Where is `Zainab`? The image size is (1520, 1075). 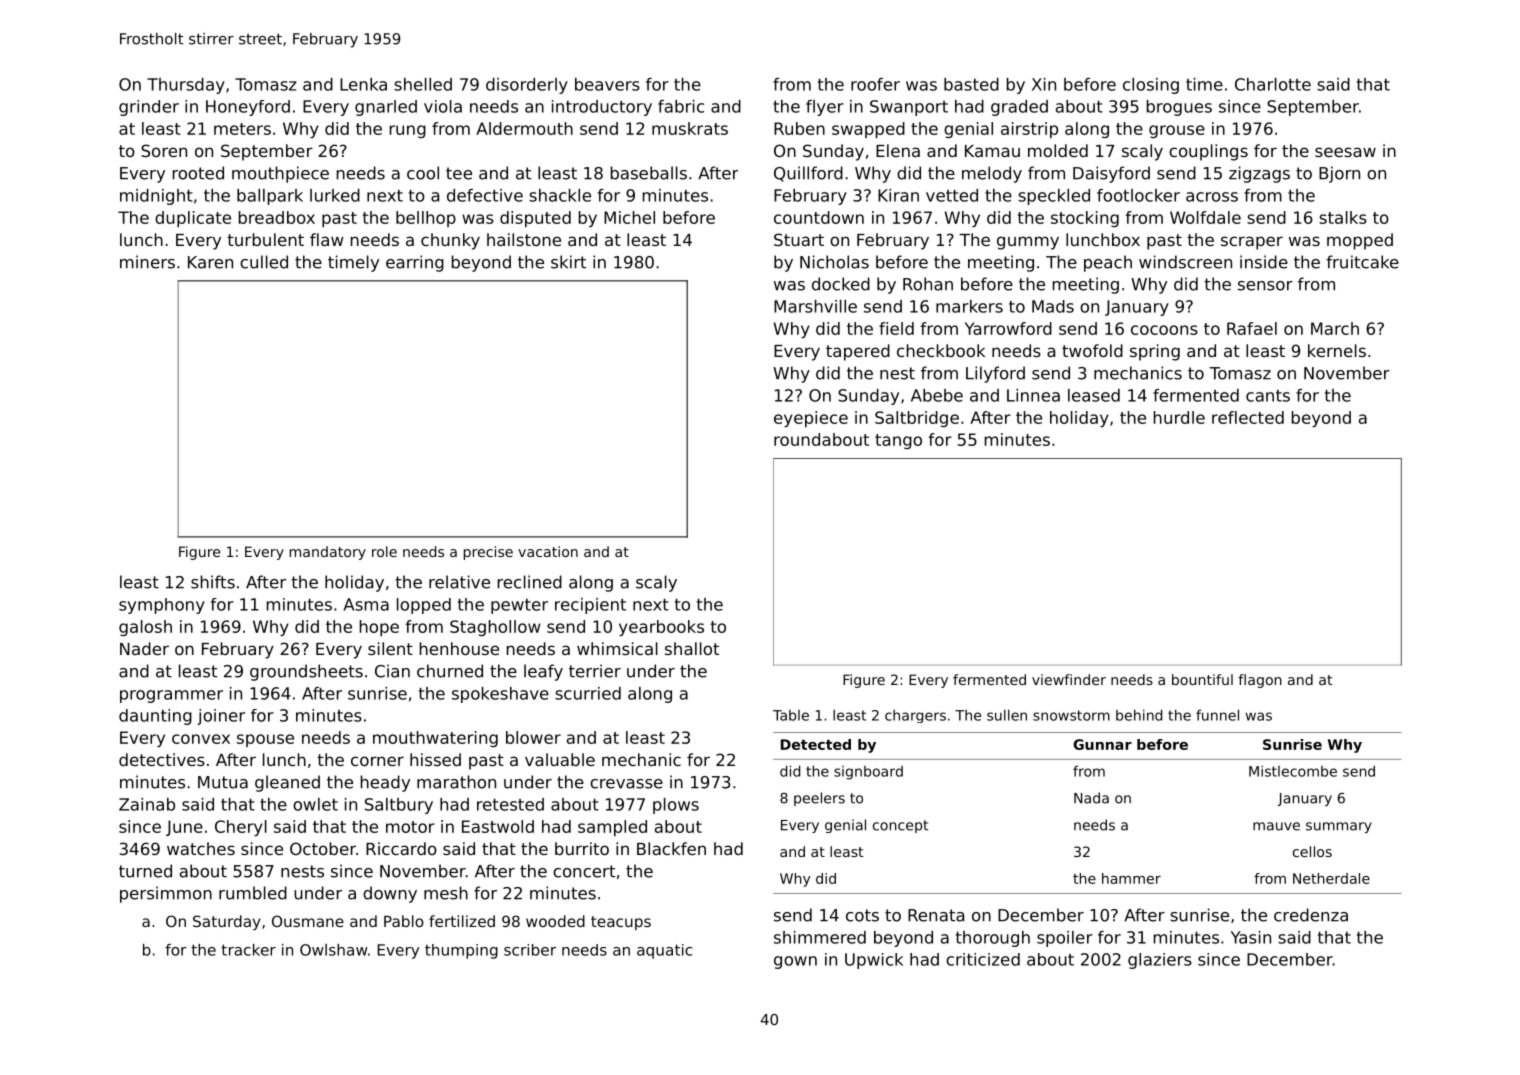
Zainab is located at coordinates (147, 804).
